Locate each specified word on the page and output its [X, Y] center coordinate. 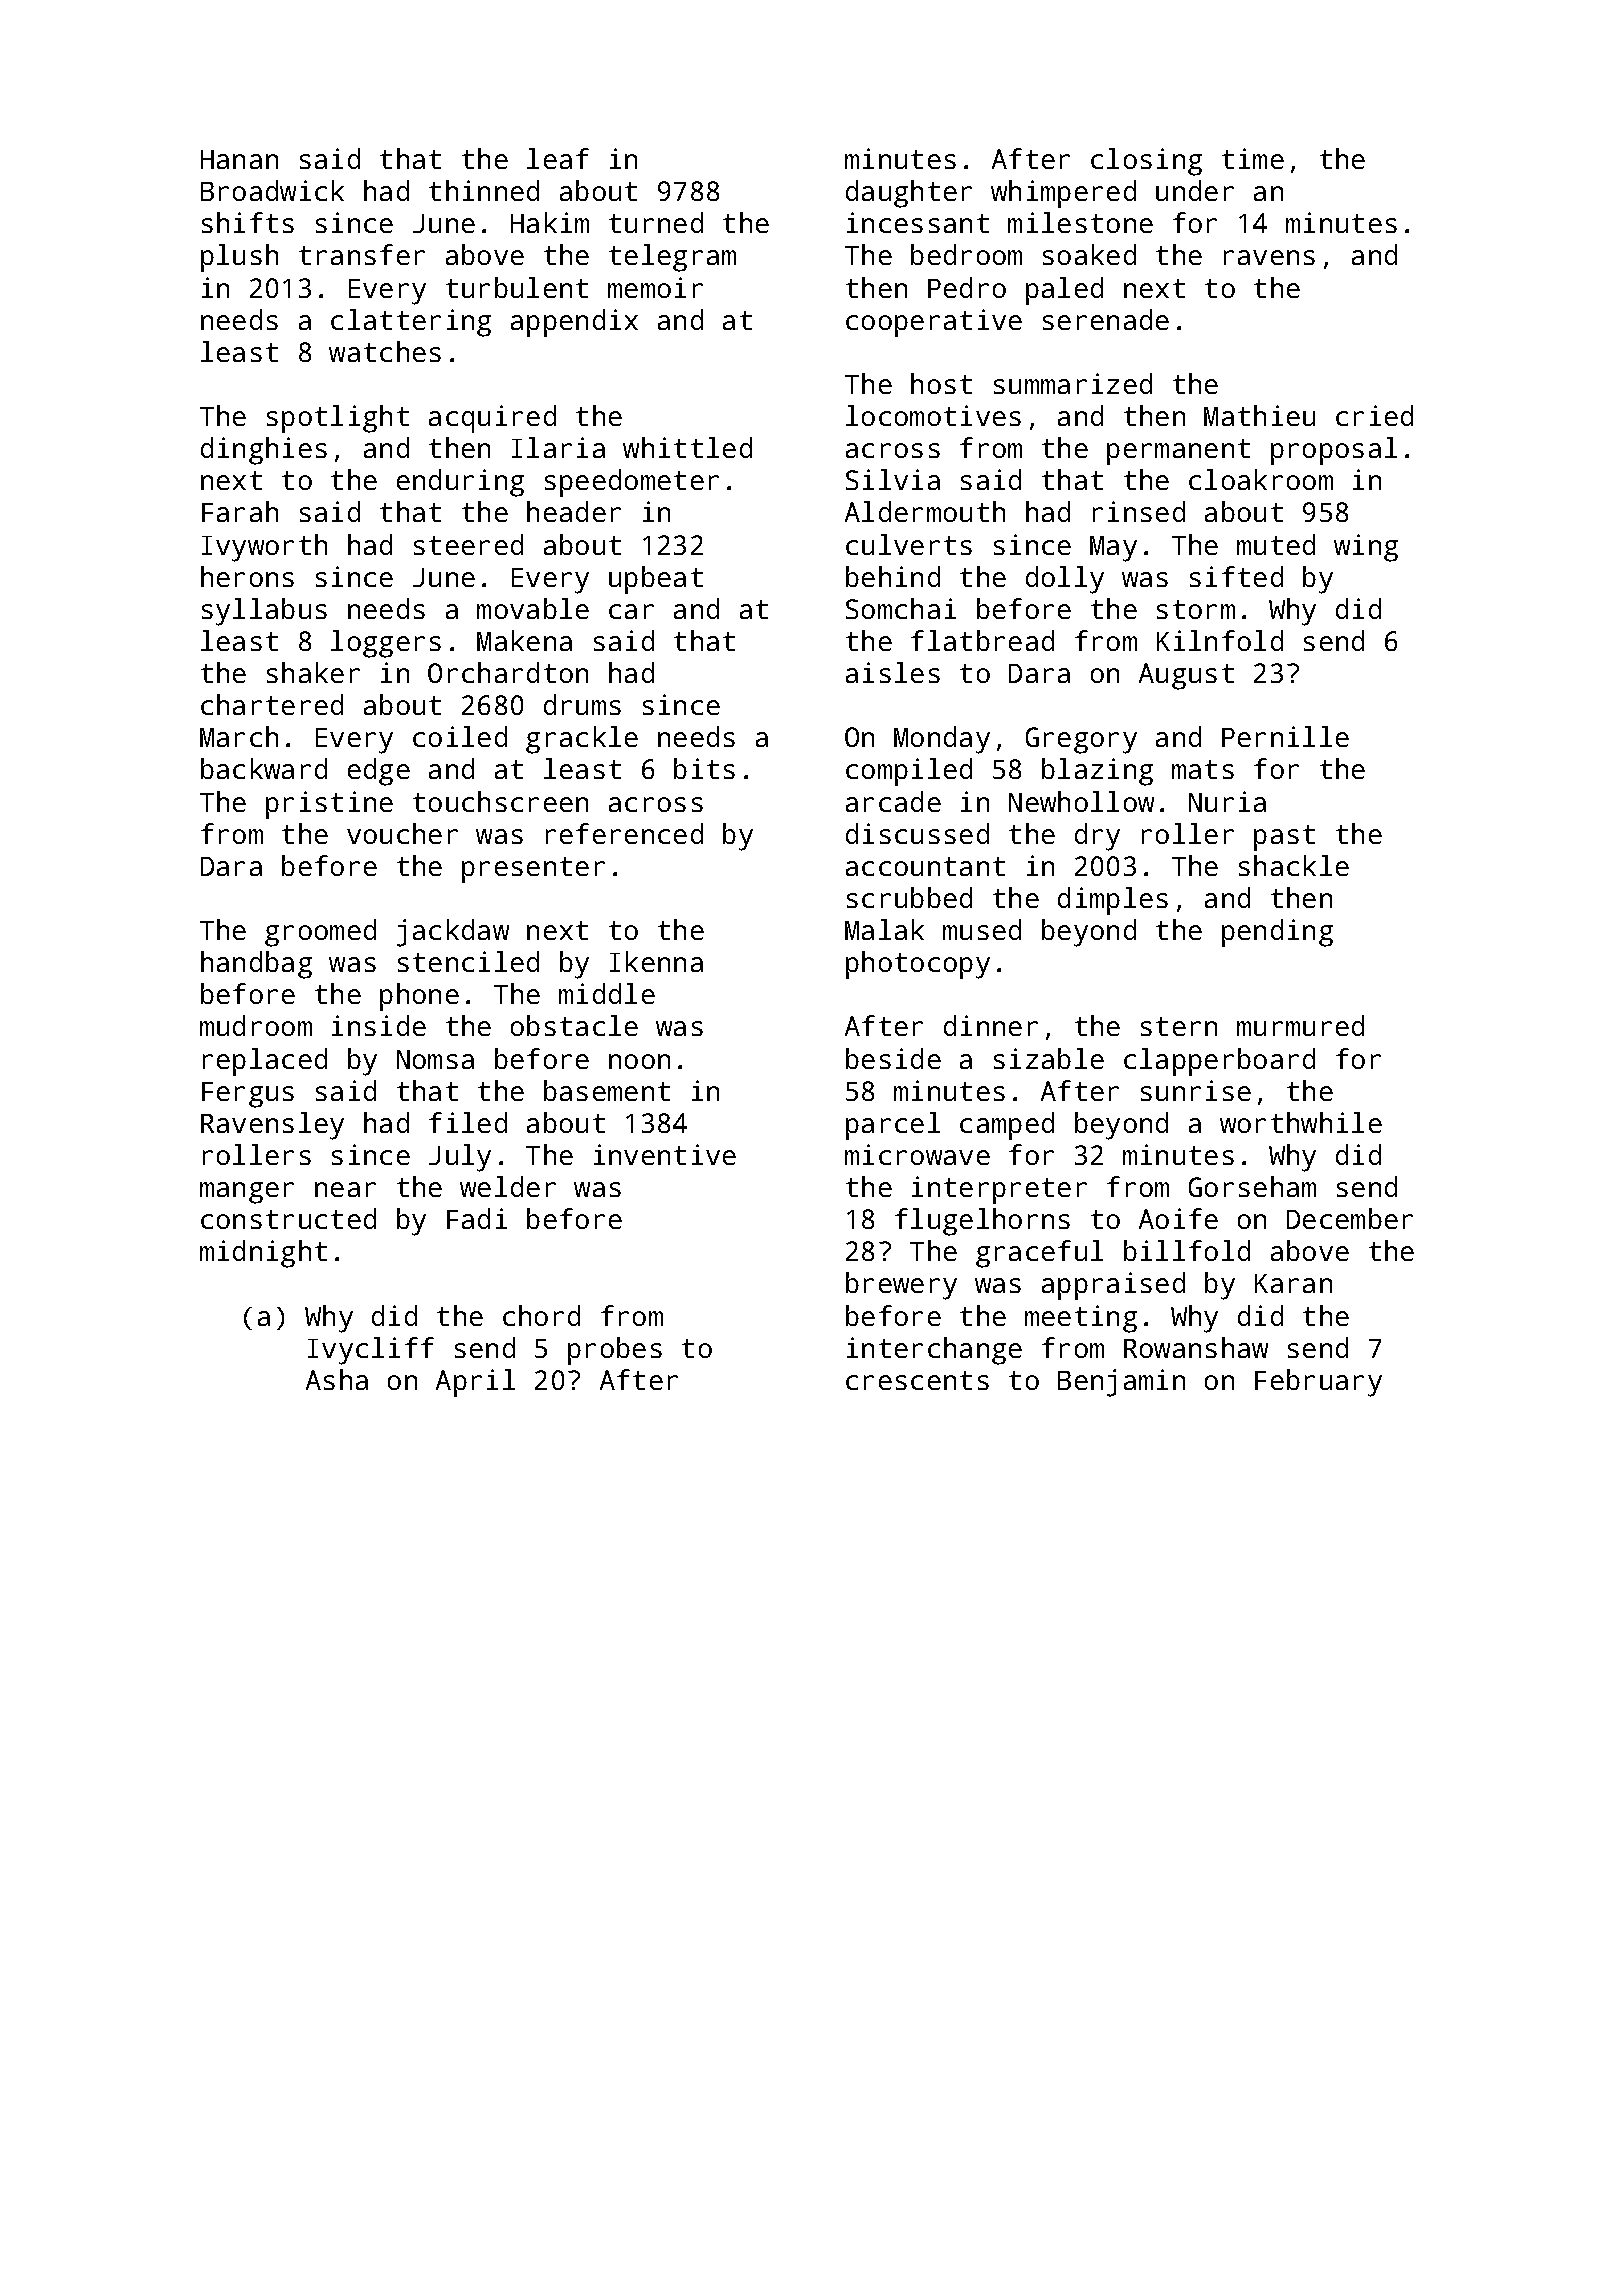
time [1253, 158]
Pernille [1285, 736]
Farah [240, 511]
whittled [687, 447]
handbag [256, 965]
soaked [1089, 254]
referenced [624, 833]
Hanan [239, 159]
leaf [558, 158]
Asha [337, 1379]
